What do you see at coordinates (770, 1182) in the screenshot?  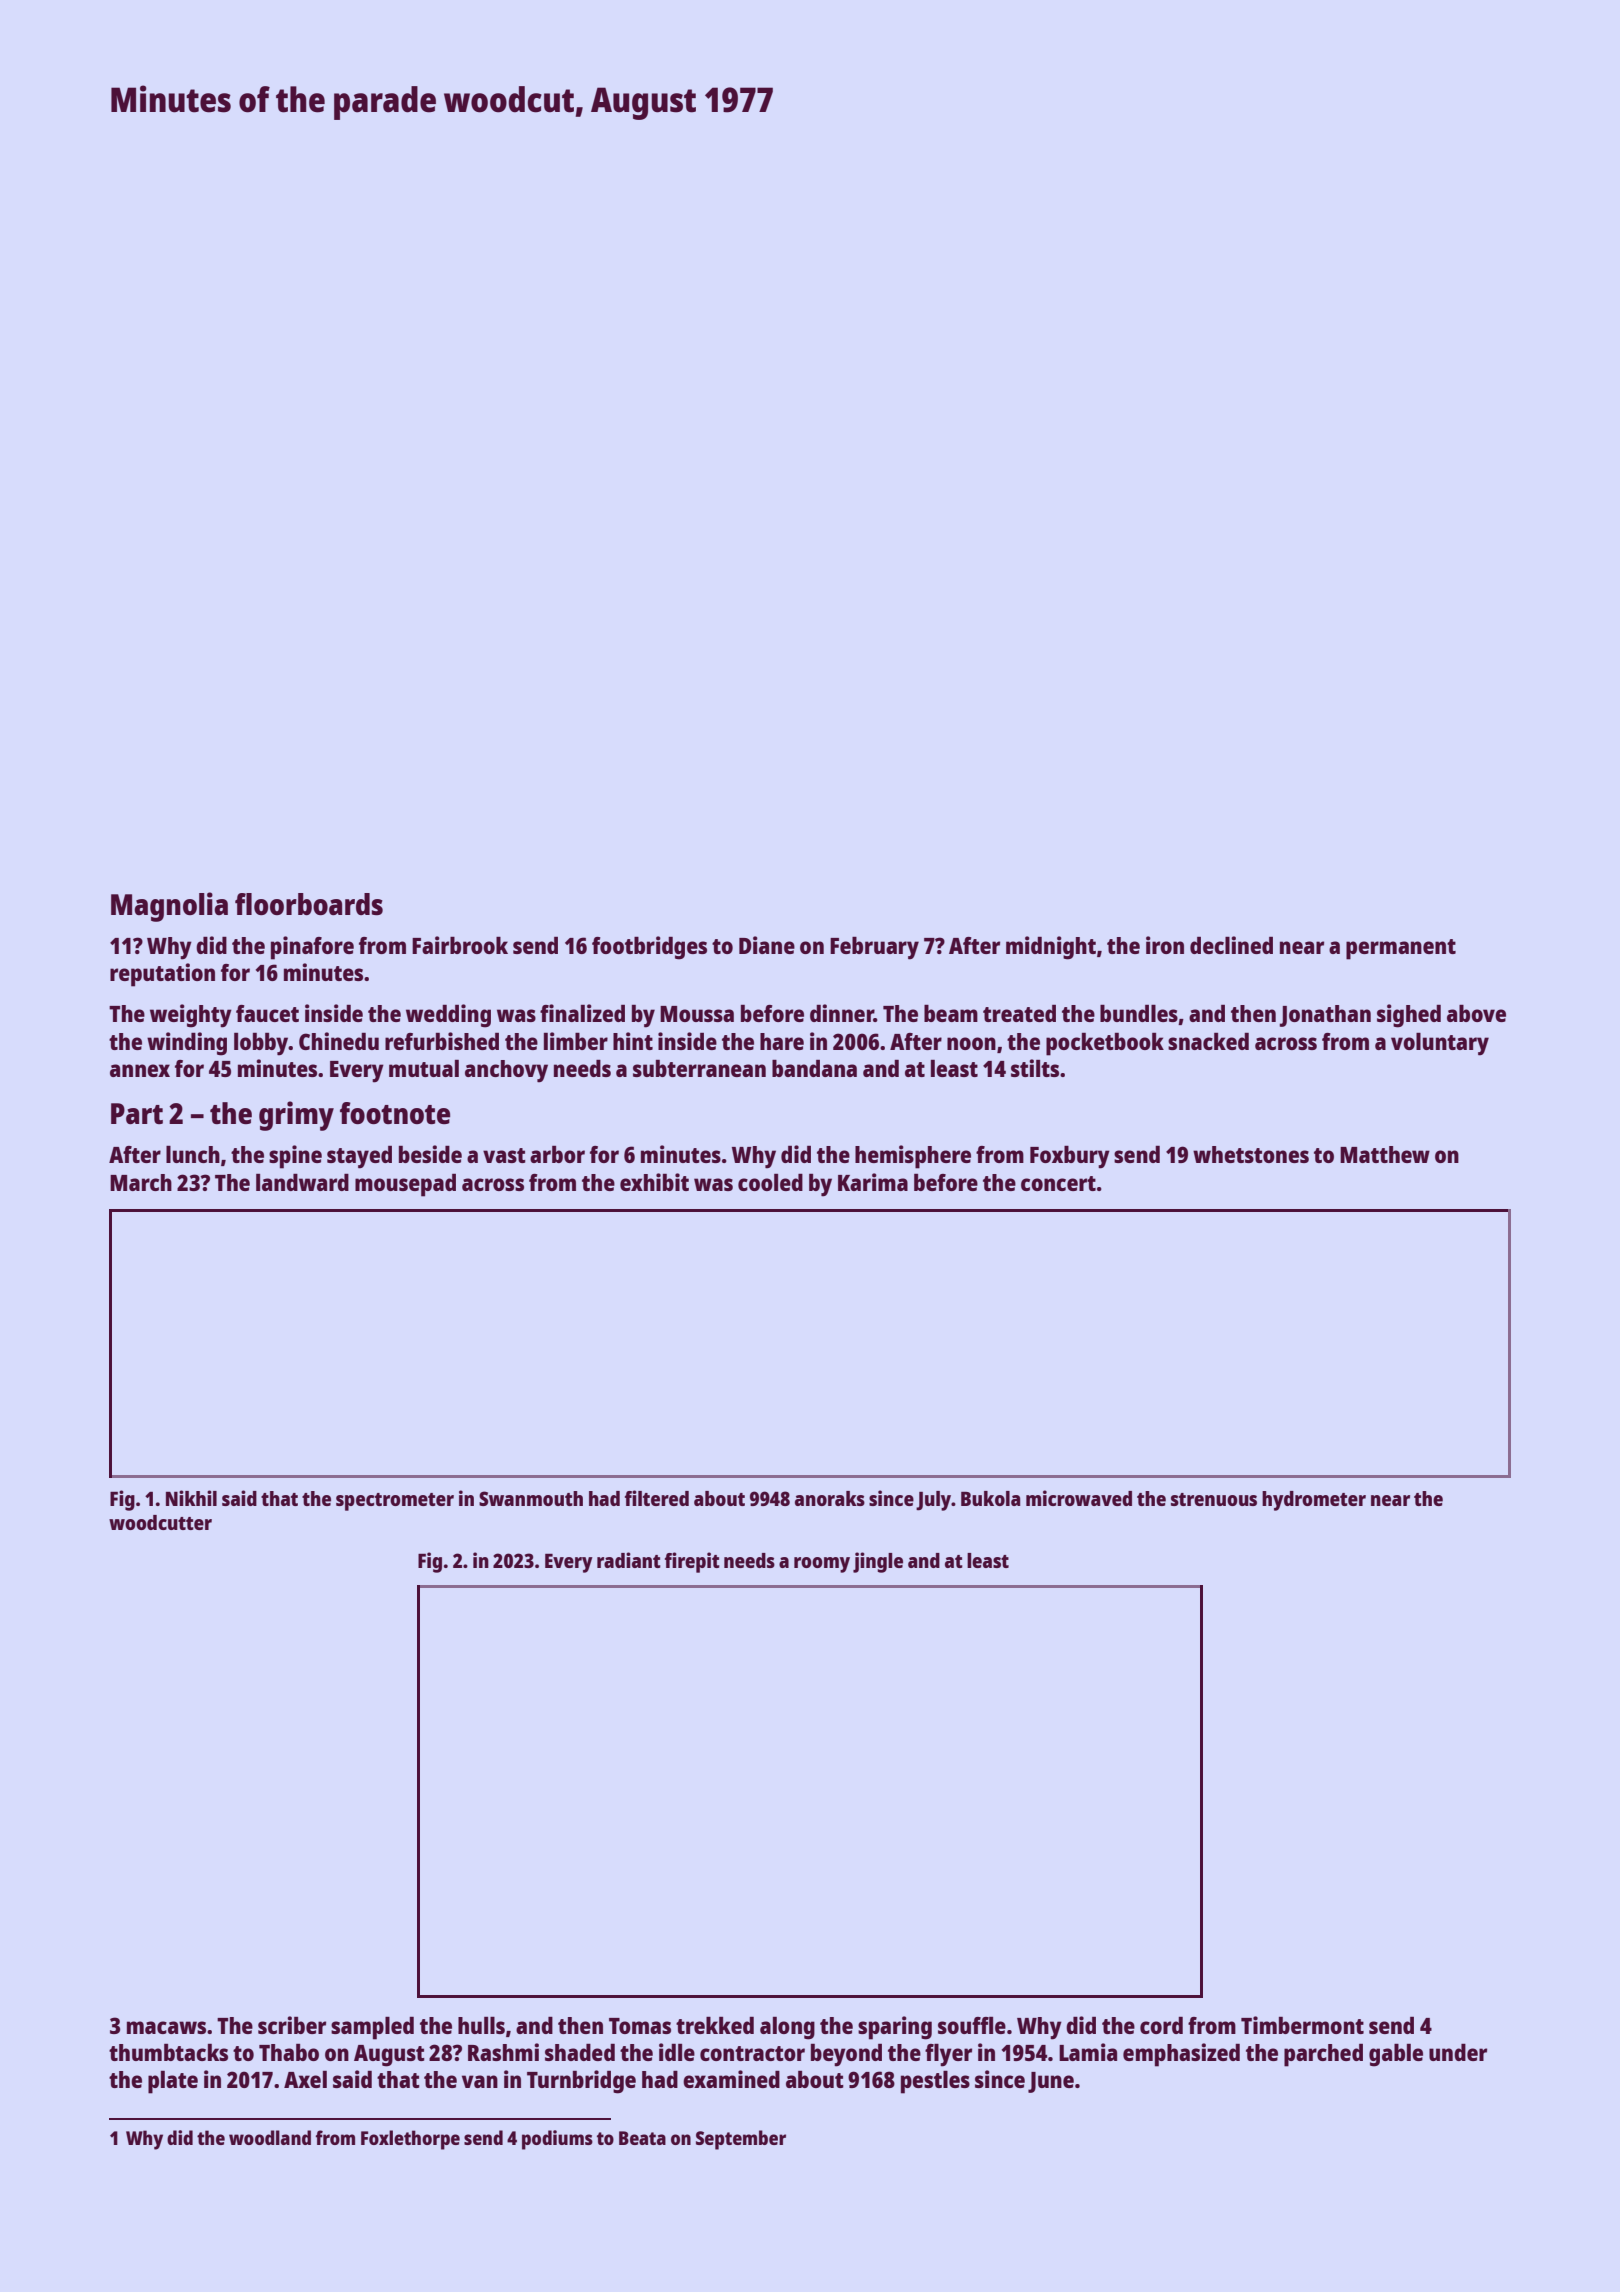 I see `cooled` at bounding box center [770, 1182].
